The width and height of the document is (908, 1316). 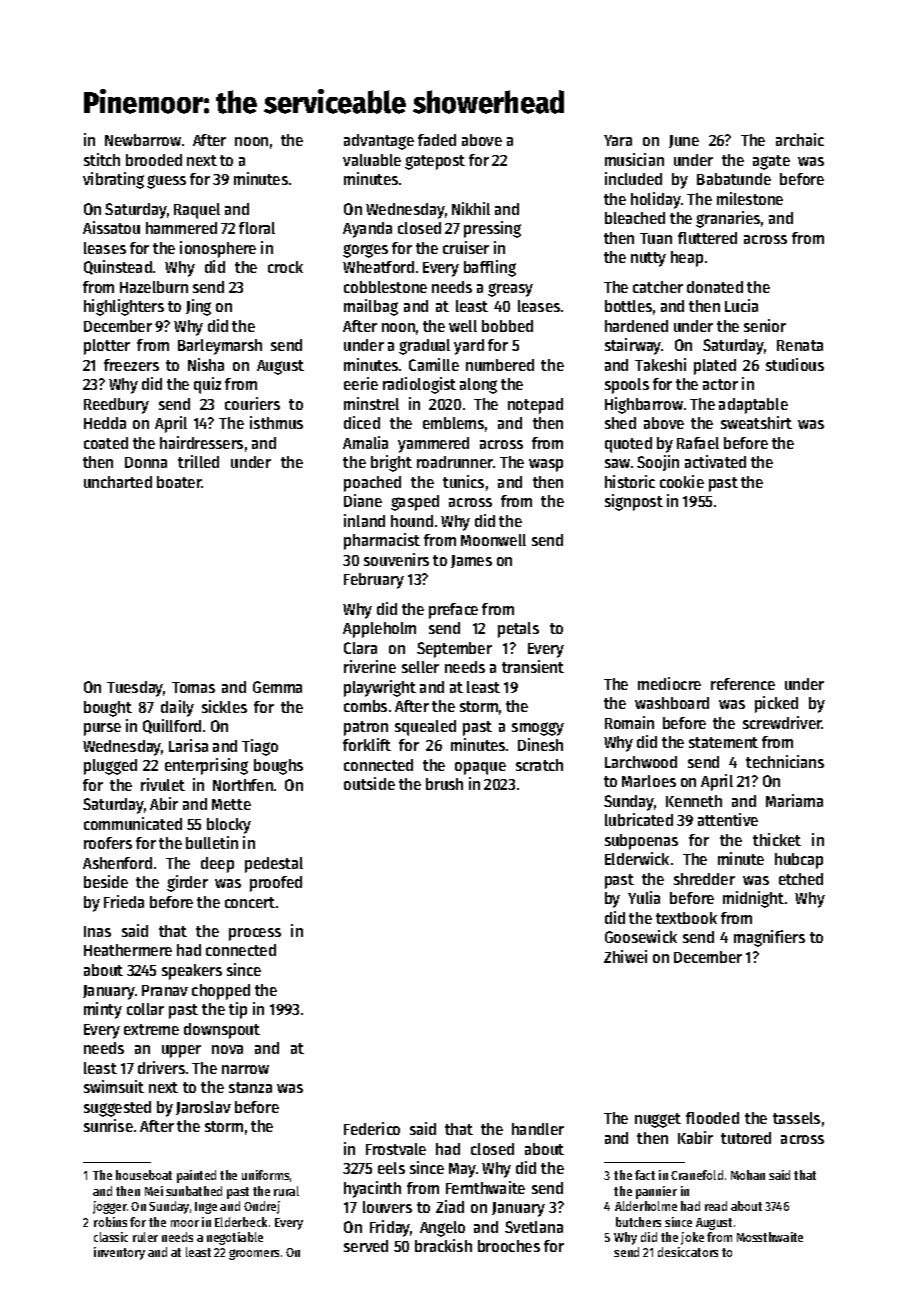 I want to click on Donna, so click(x=146, y=462).
